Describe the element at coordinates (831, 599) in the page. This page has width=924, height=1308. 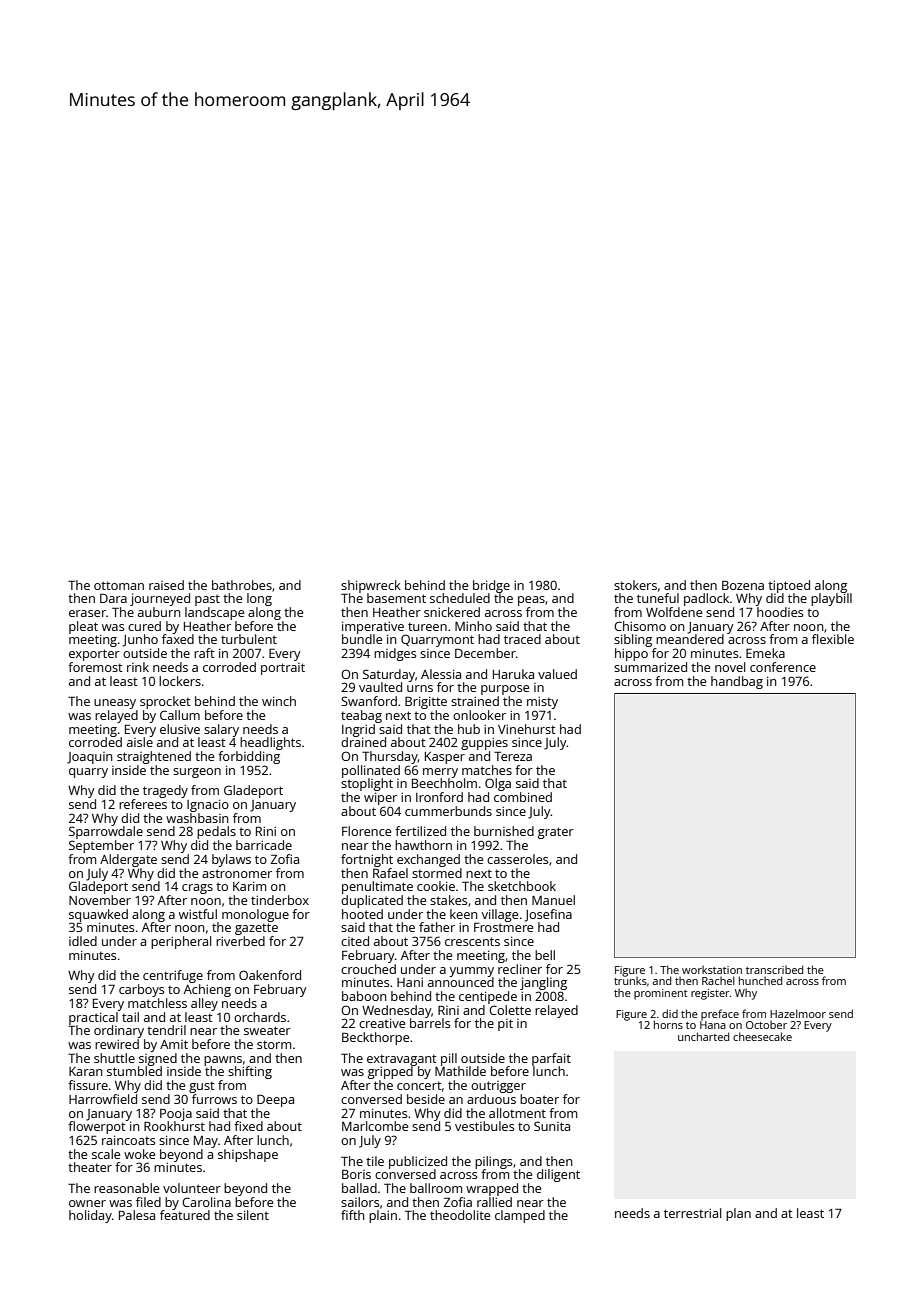
I see `playbill` at that location.
